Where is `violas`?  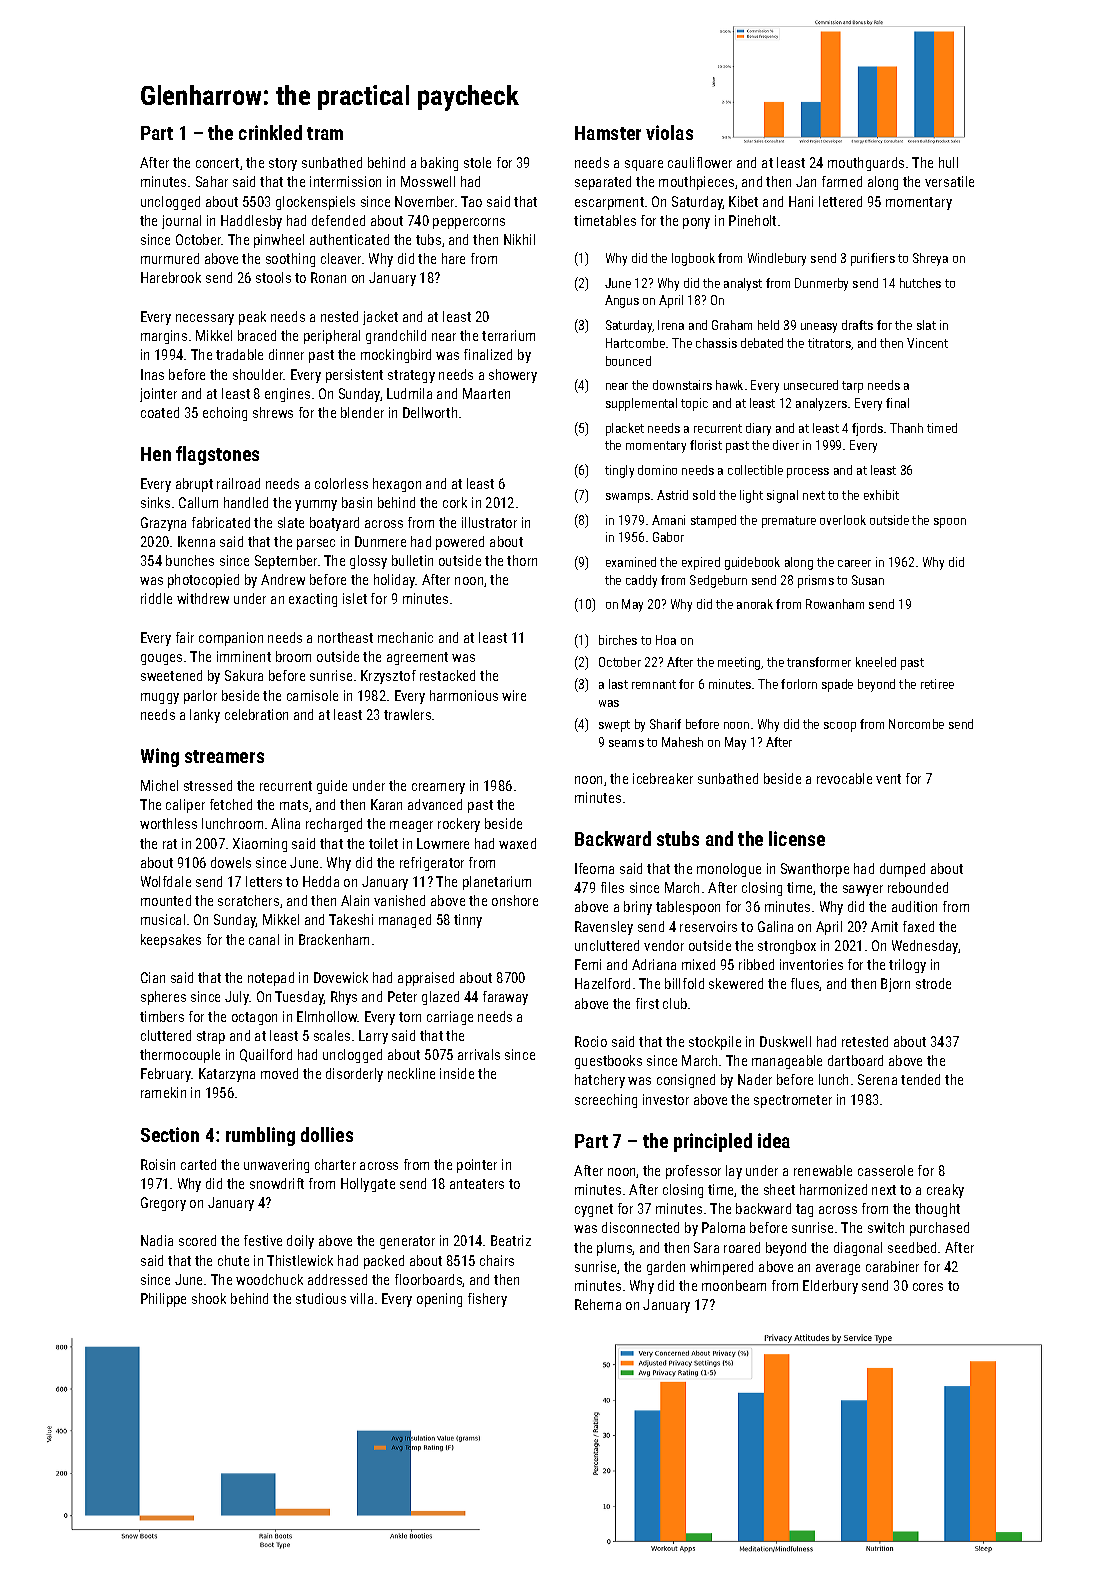 violas is located at coordinates (669, 132).
